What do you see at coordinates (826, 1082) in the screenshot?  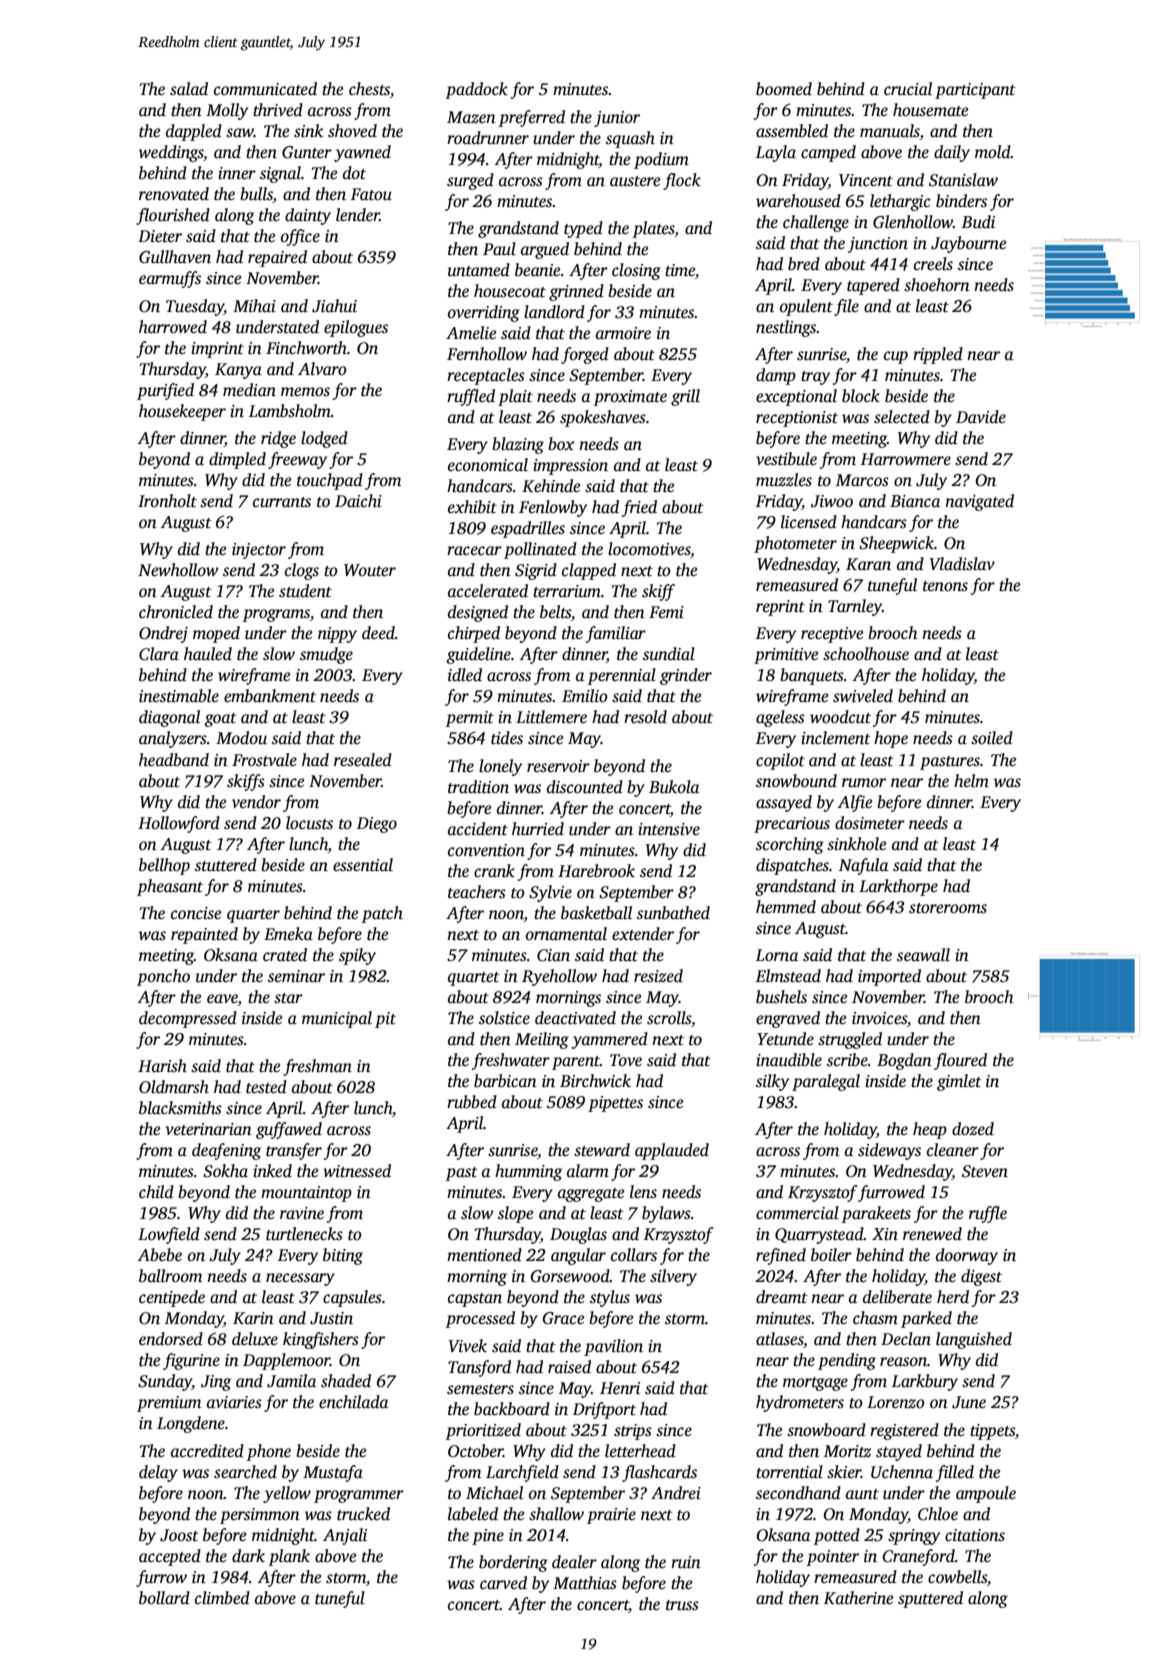 I see `paralegal` at bounding box center [826, 1082].
